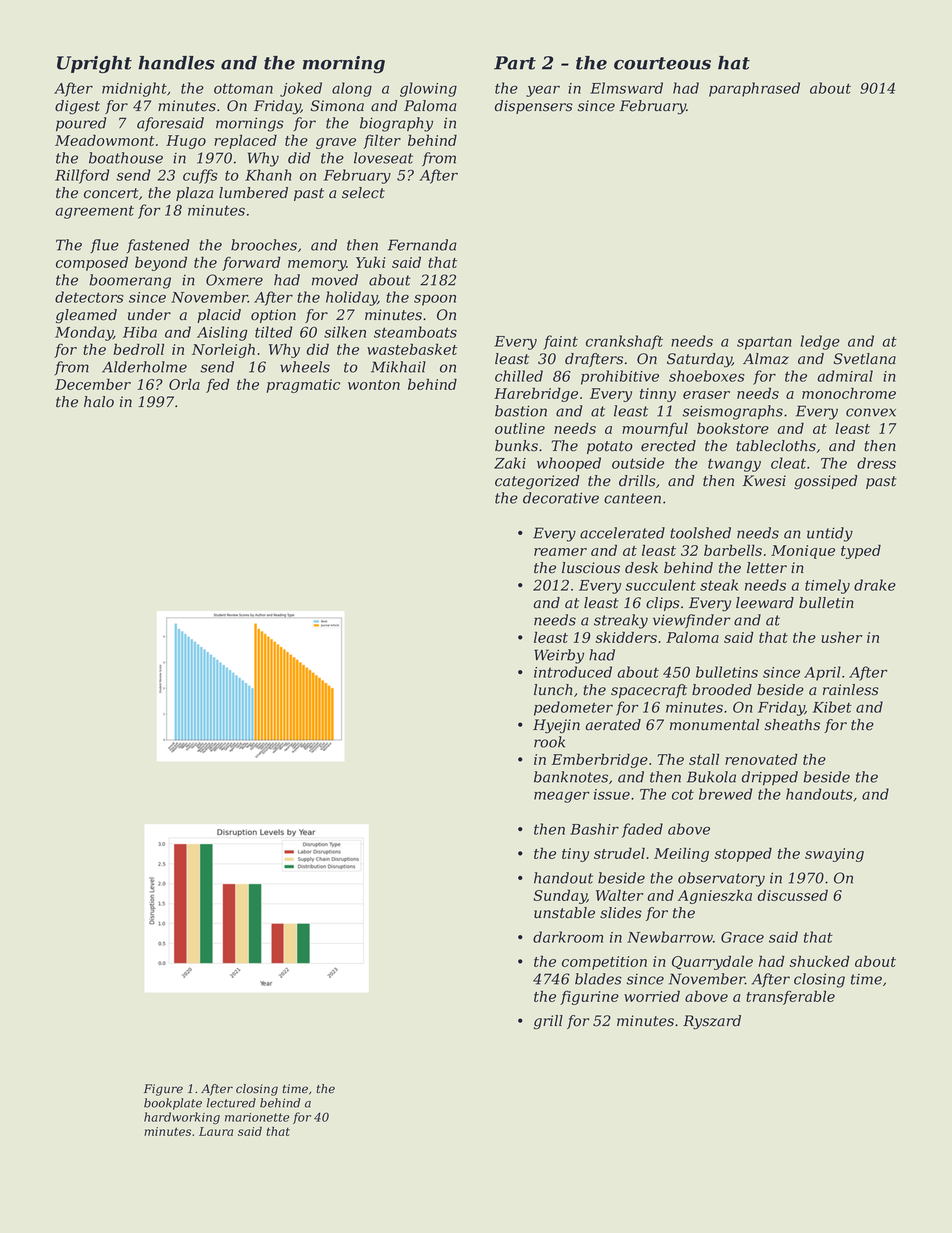  I want to click on canteen, so click(632, 498).
